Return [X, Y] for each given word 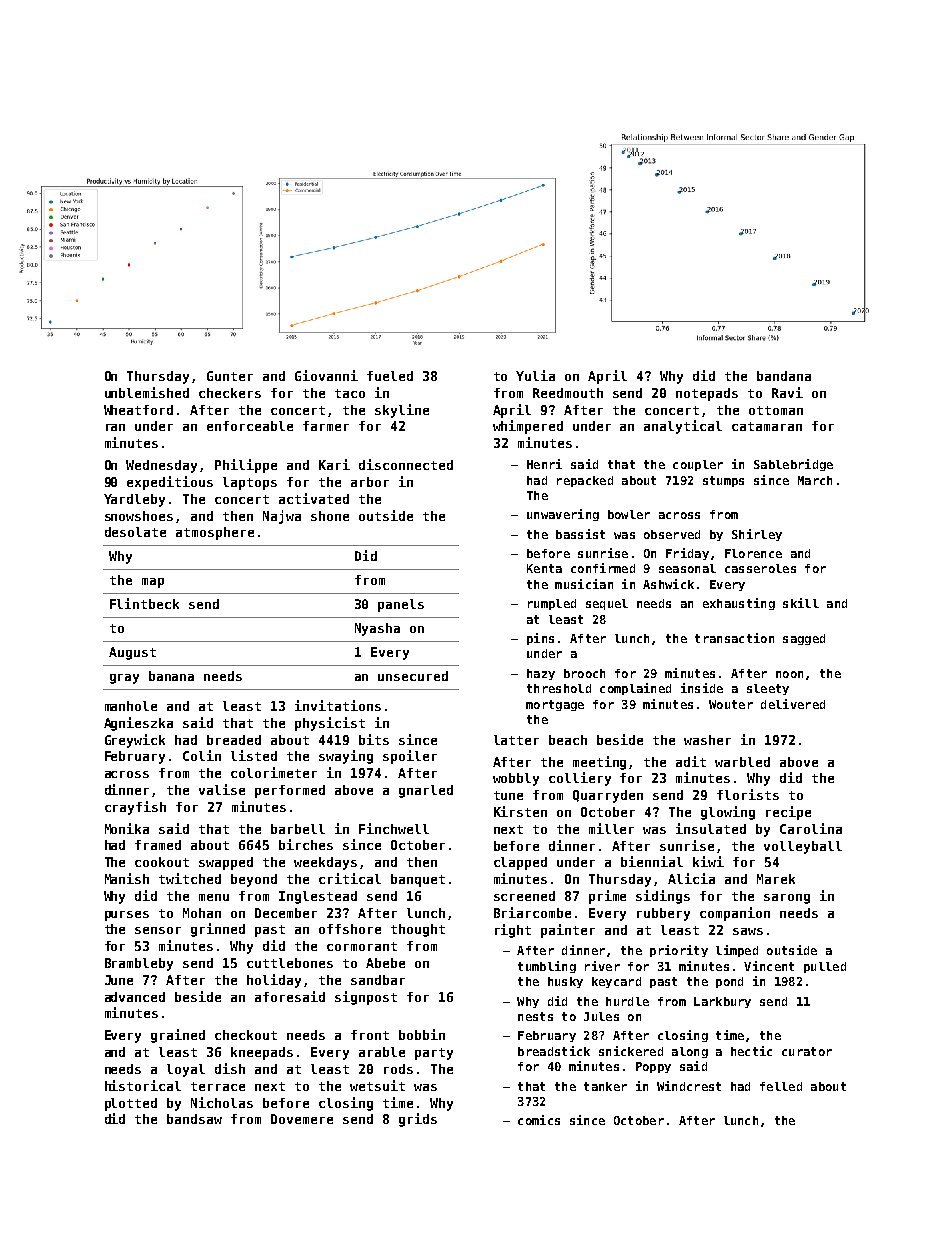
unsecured [413, 676]
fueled [390, 376]
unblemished [147, 392]
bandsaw [194, 1119]
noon [789, 674]
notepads [707, 394]
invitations [338, 705]
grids [418, 1120]
